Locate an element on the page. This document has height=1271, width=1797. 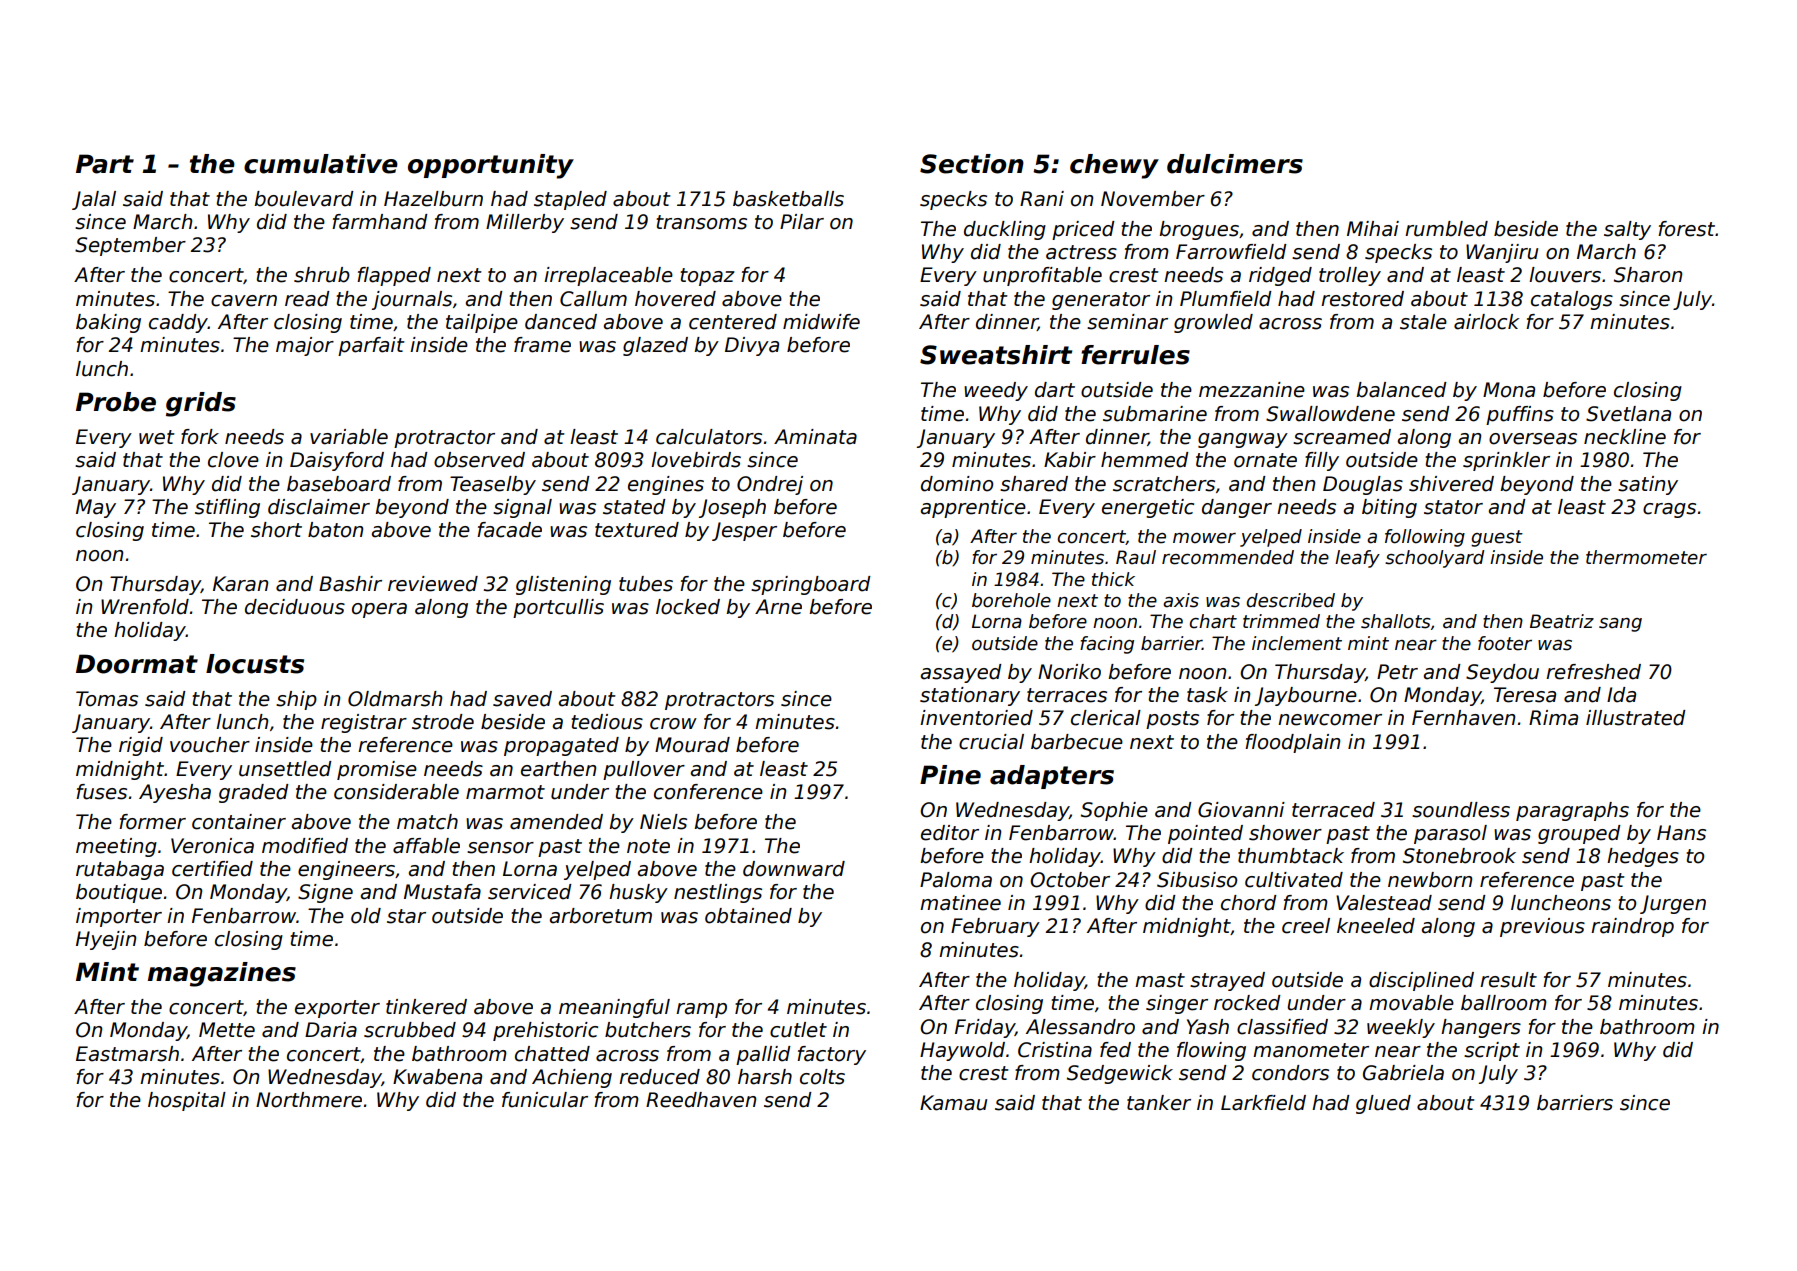
Hans is located at coordinates (1681, 833).
